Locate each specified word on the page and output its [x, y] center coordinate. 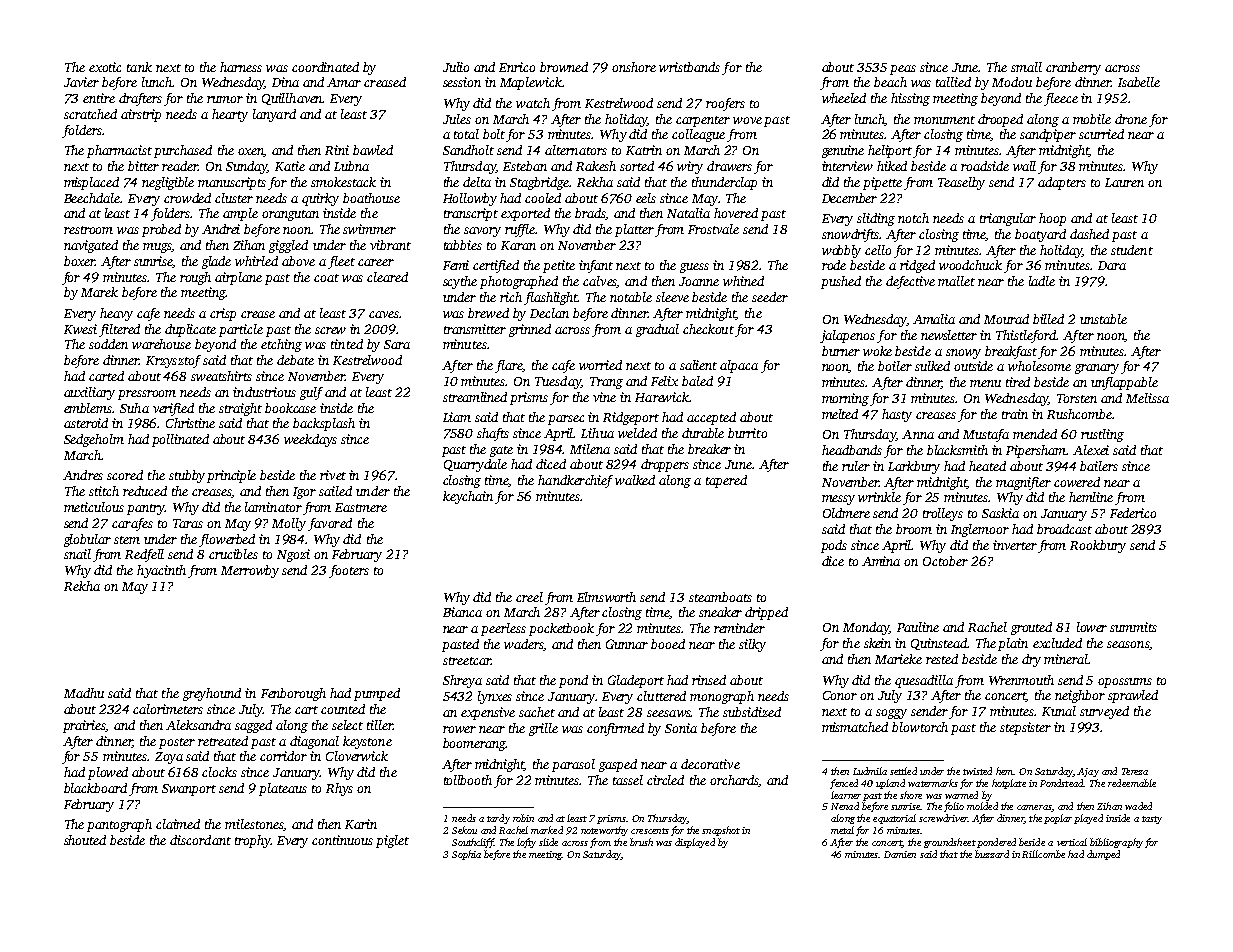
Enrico [517, 67]
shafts [493, 434]
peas [903, 70]
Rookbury [1098, 546]
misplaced [91, 183]
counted [343, 709]
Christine [190, 423]
